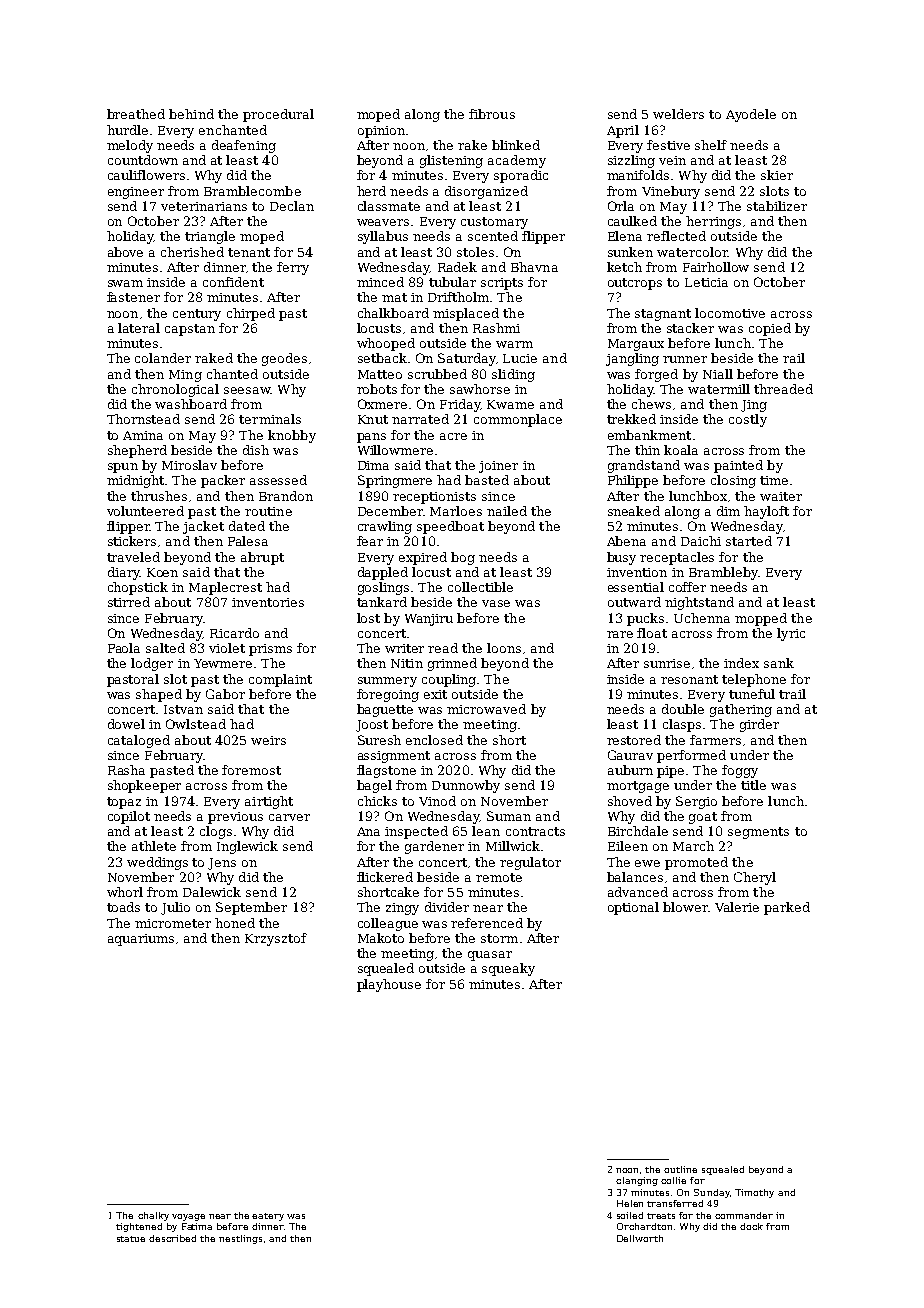  What do you see at coordinates (770, 329) in the image?
I see `copied` at bounding box center [770, 329].
